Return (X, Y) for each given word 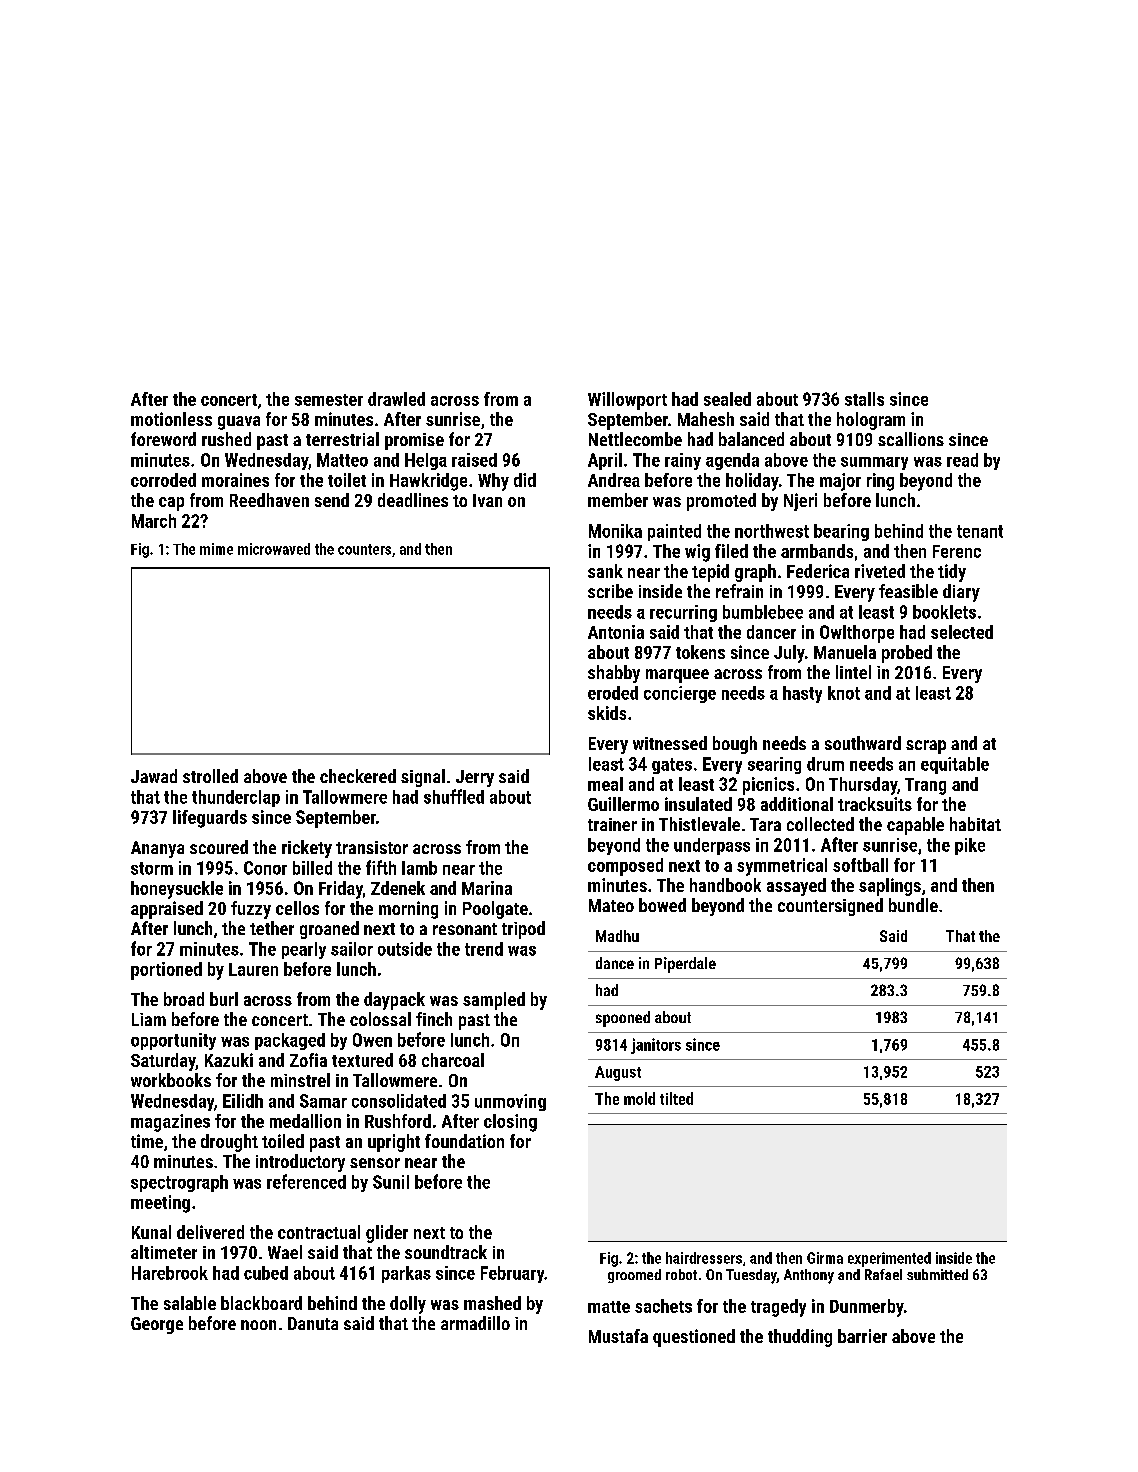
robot (681, 1274)
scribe (610, 591)
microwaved (274, 549)
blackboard (261, 1303)
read (962, 460)
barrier (862, 1336)
